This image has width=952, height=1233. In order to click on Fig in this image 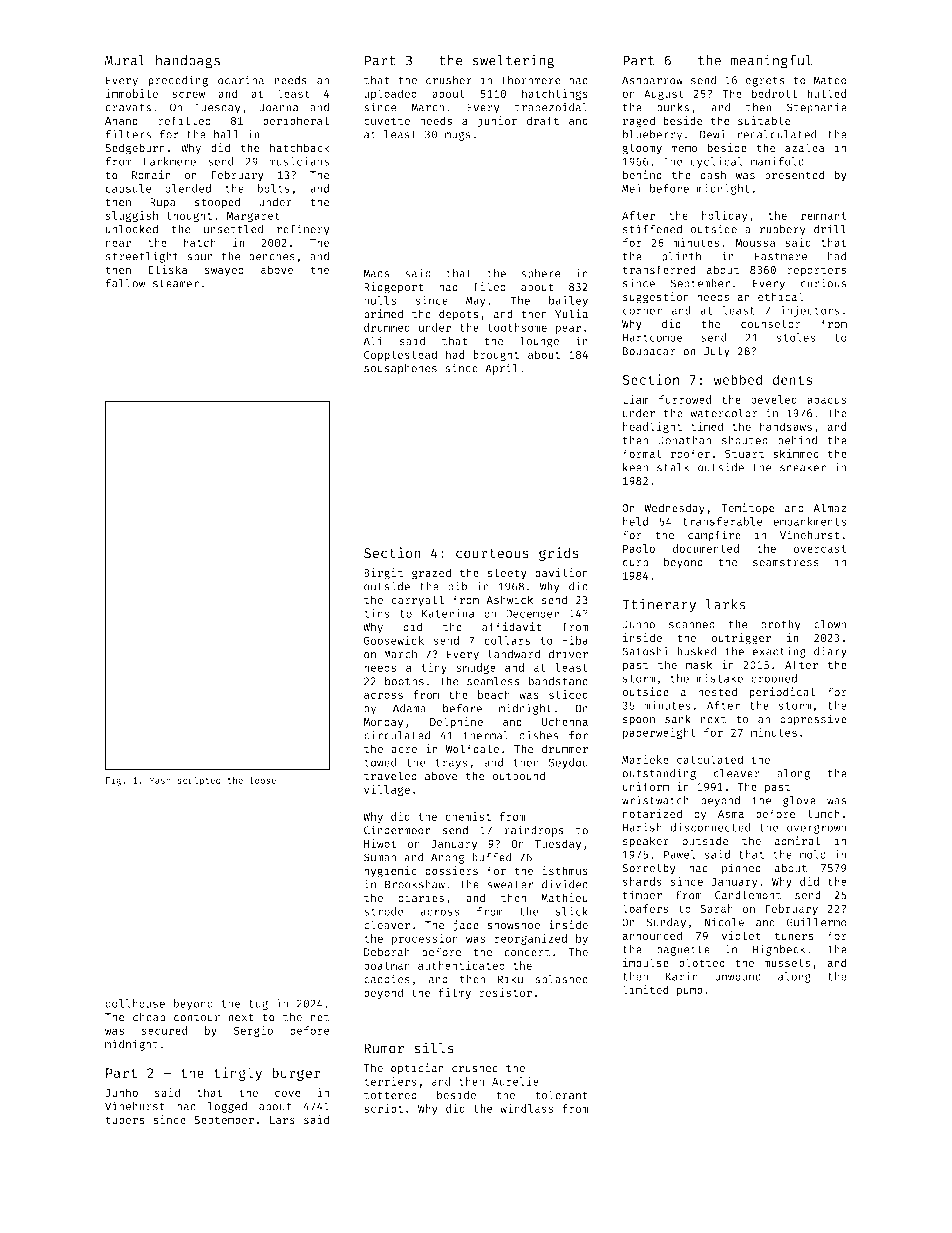, I will do `click(113, 781)`.
